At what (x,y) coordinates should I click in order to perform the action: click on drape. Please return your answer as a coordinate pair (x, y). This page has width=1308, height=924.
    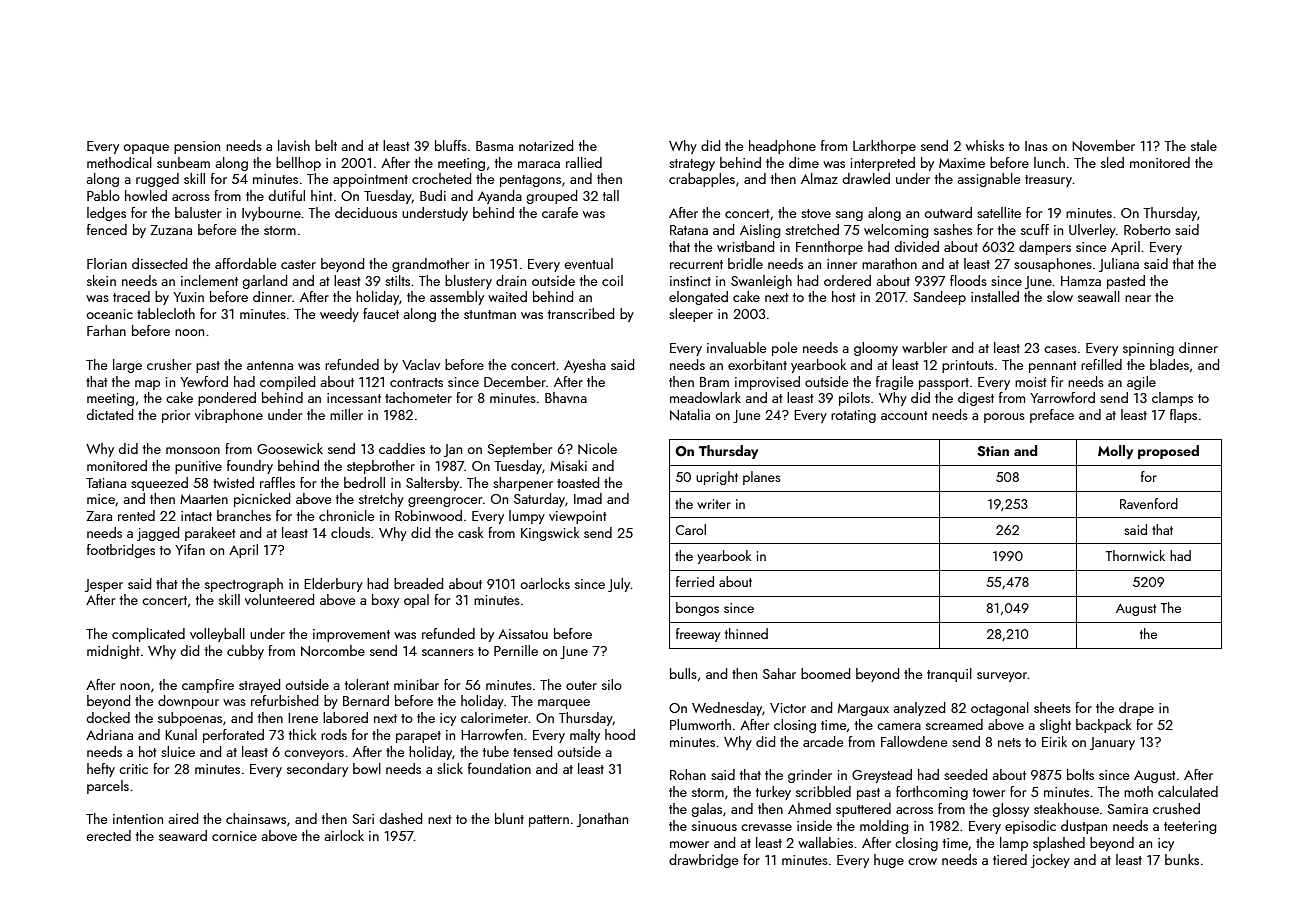
    Looking at the image, I should click on (1136, 709).
